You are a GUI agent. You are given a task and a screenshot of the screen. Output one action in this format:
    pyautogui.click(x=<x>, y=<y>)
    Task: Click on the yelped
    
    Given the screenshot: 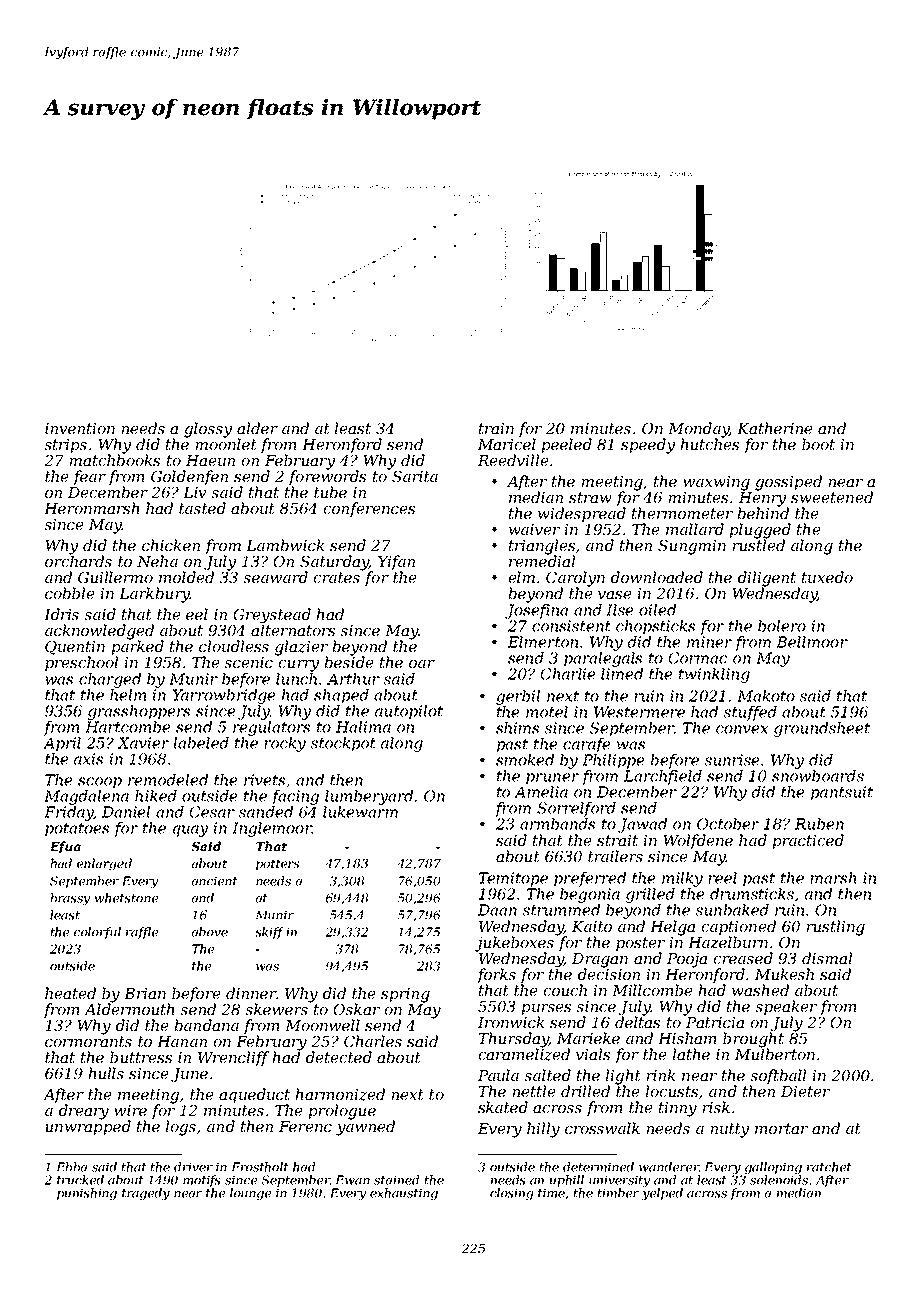 What is the action you would take?
    pyautogui.click(x=662, y=1194)
